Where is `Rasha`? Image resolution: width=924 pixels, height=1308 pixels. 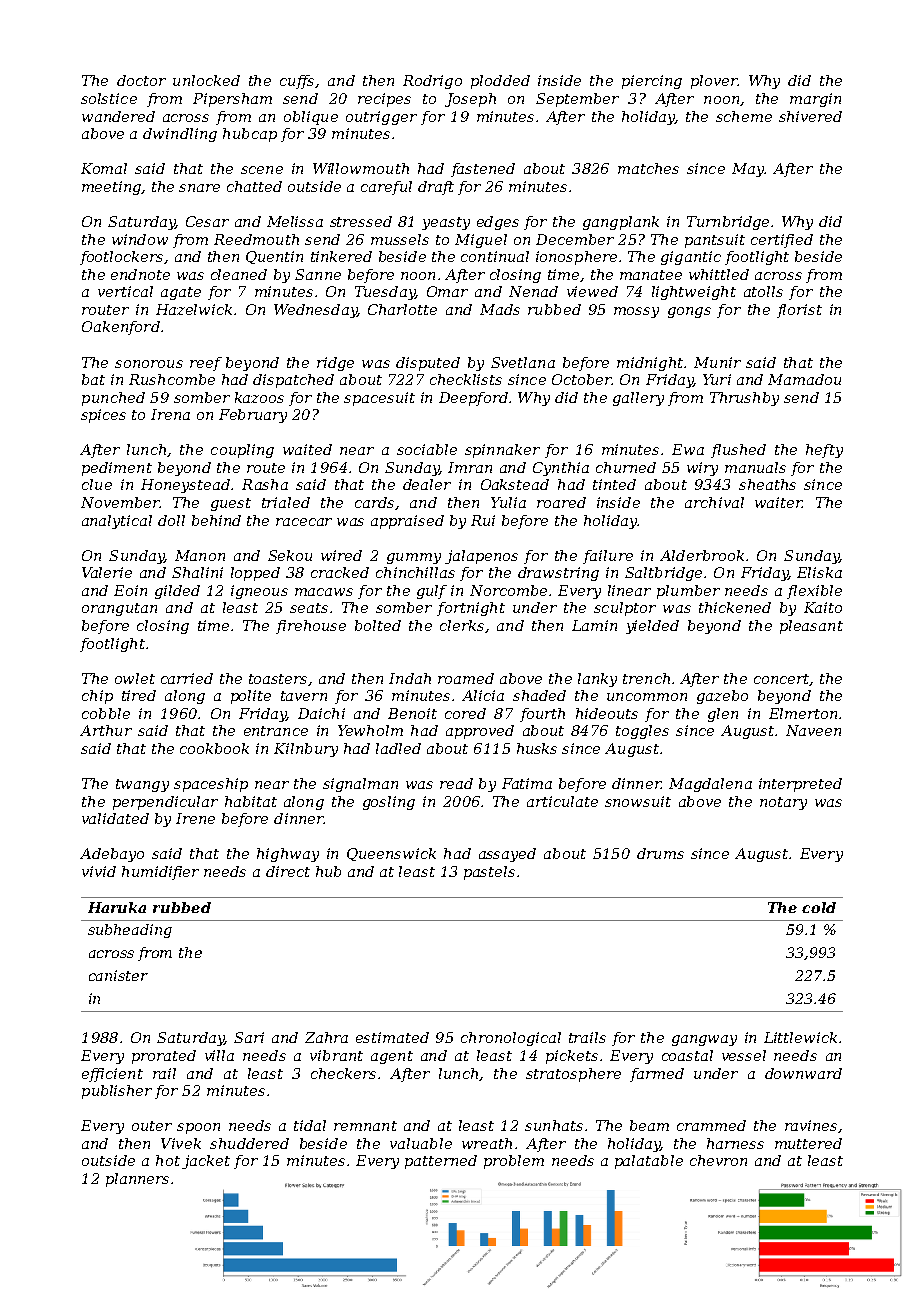 Rasha is located at coordinates (265, 484).
